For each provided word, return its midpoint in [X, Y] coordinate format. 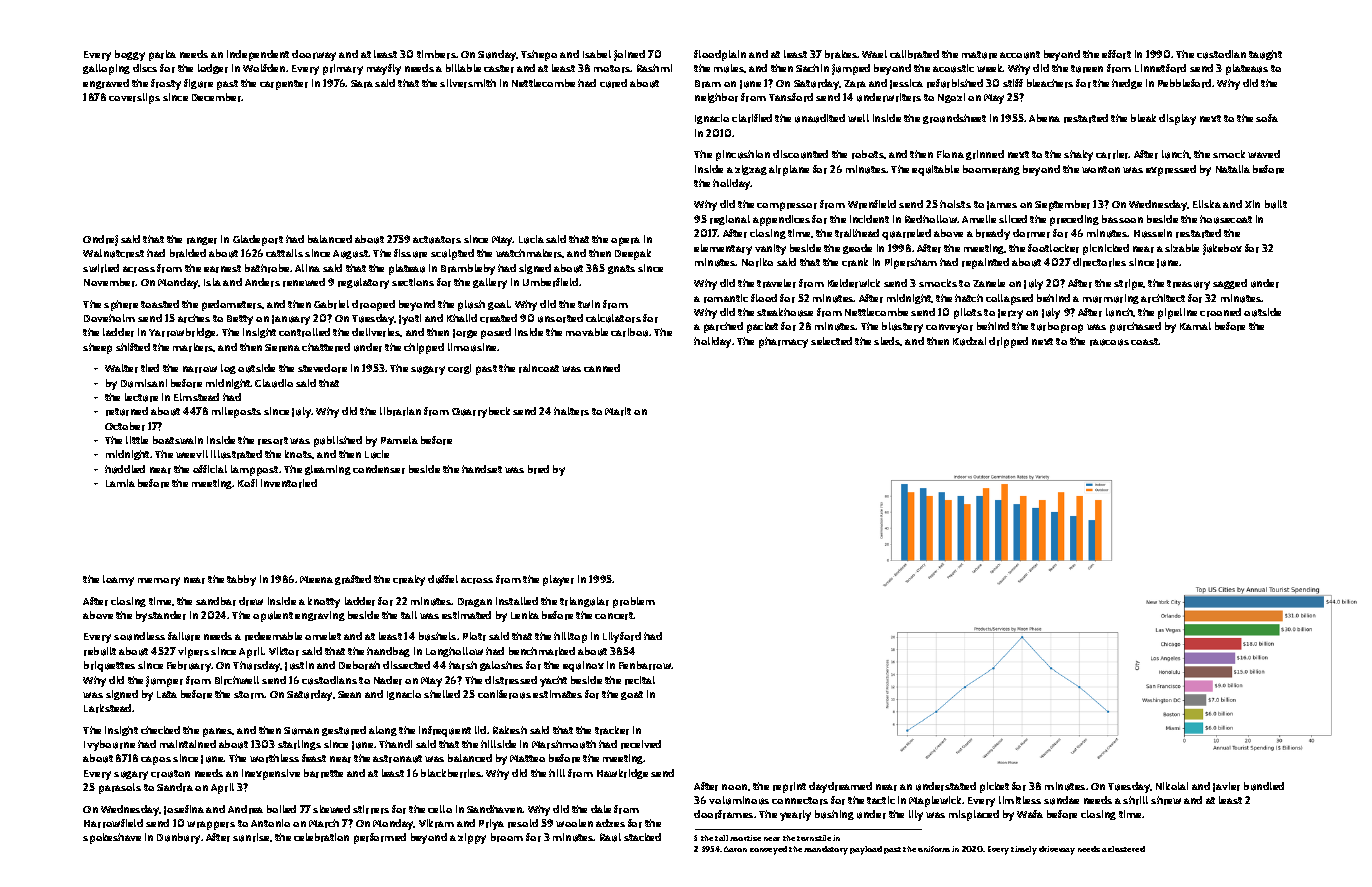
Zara [855, 84]
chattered [326, 347]
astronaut [397, 759]
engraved [106, 84]
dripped [1008, 342]
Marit [618, 411]
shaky [1078, 155]
